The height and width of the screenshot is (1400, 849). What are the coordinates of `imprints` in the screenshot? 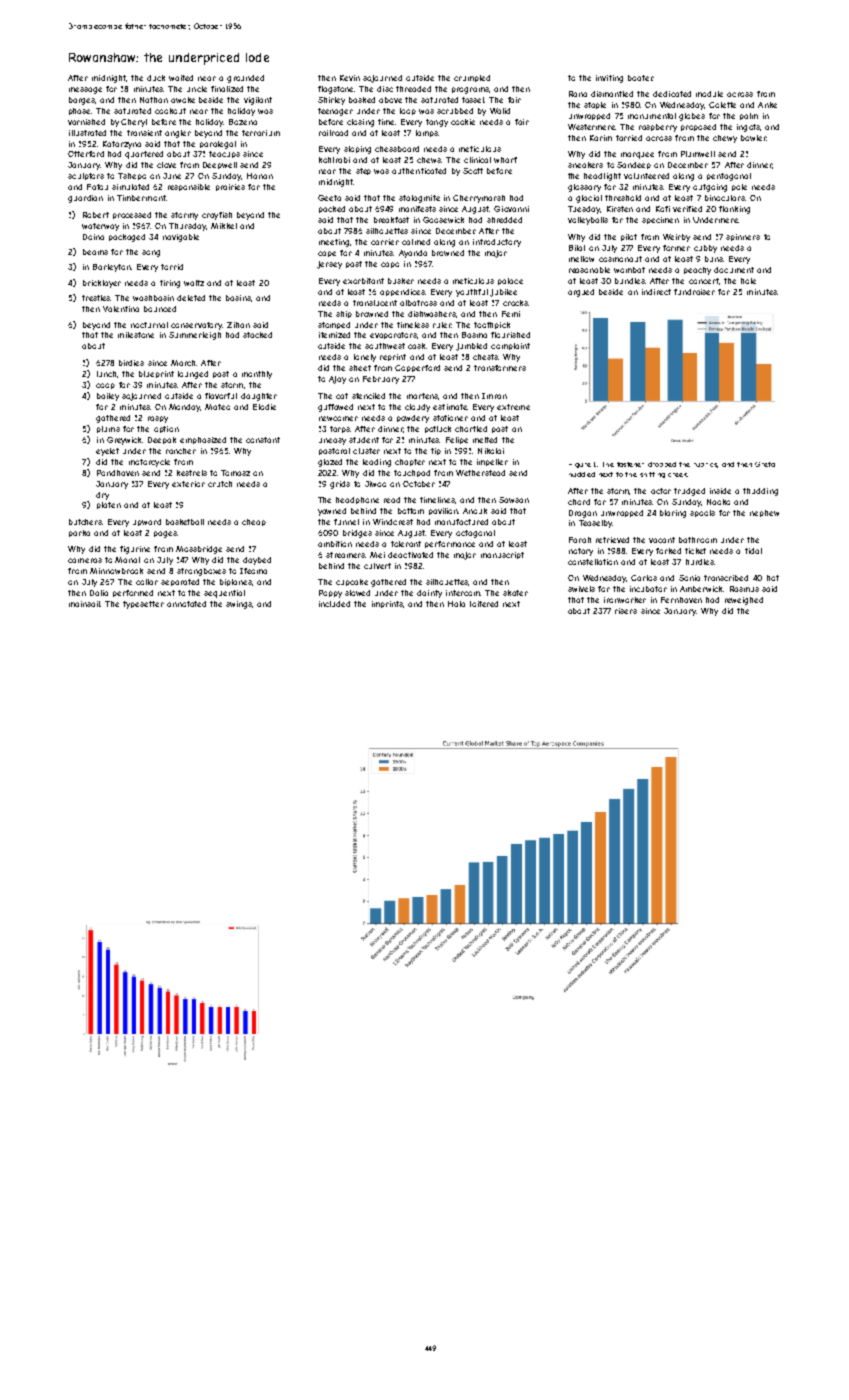 It's located at (387, 604).
